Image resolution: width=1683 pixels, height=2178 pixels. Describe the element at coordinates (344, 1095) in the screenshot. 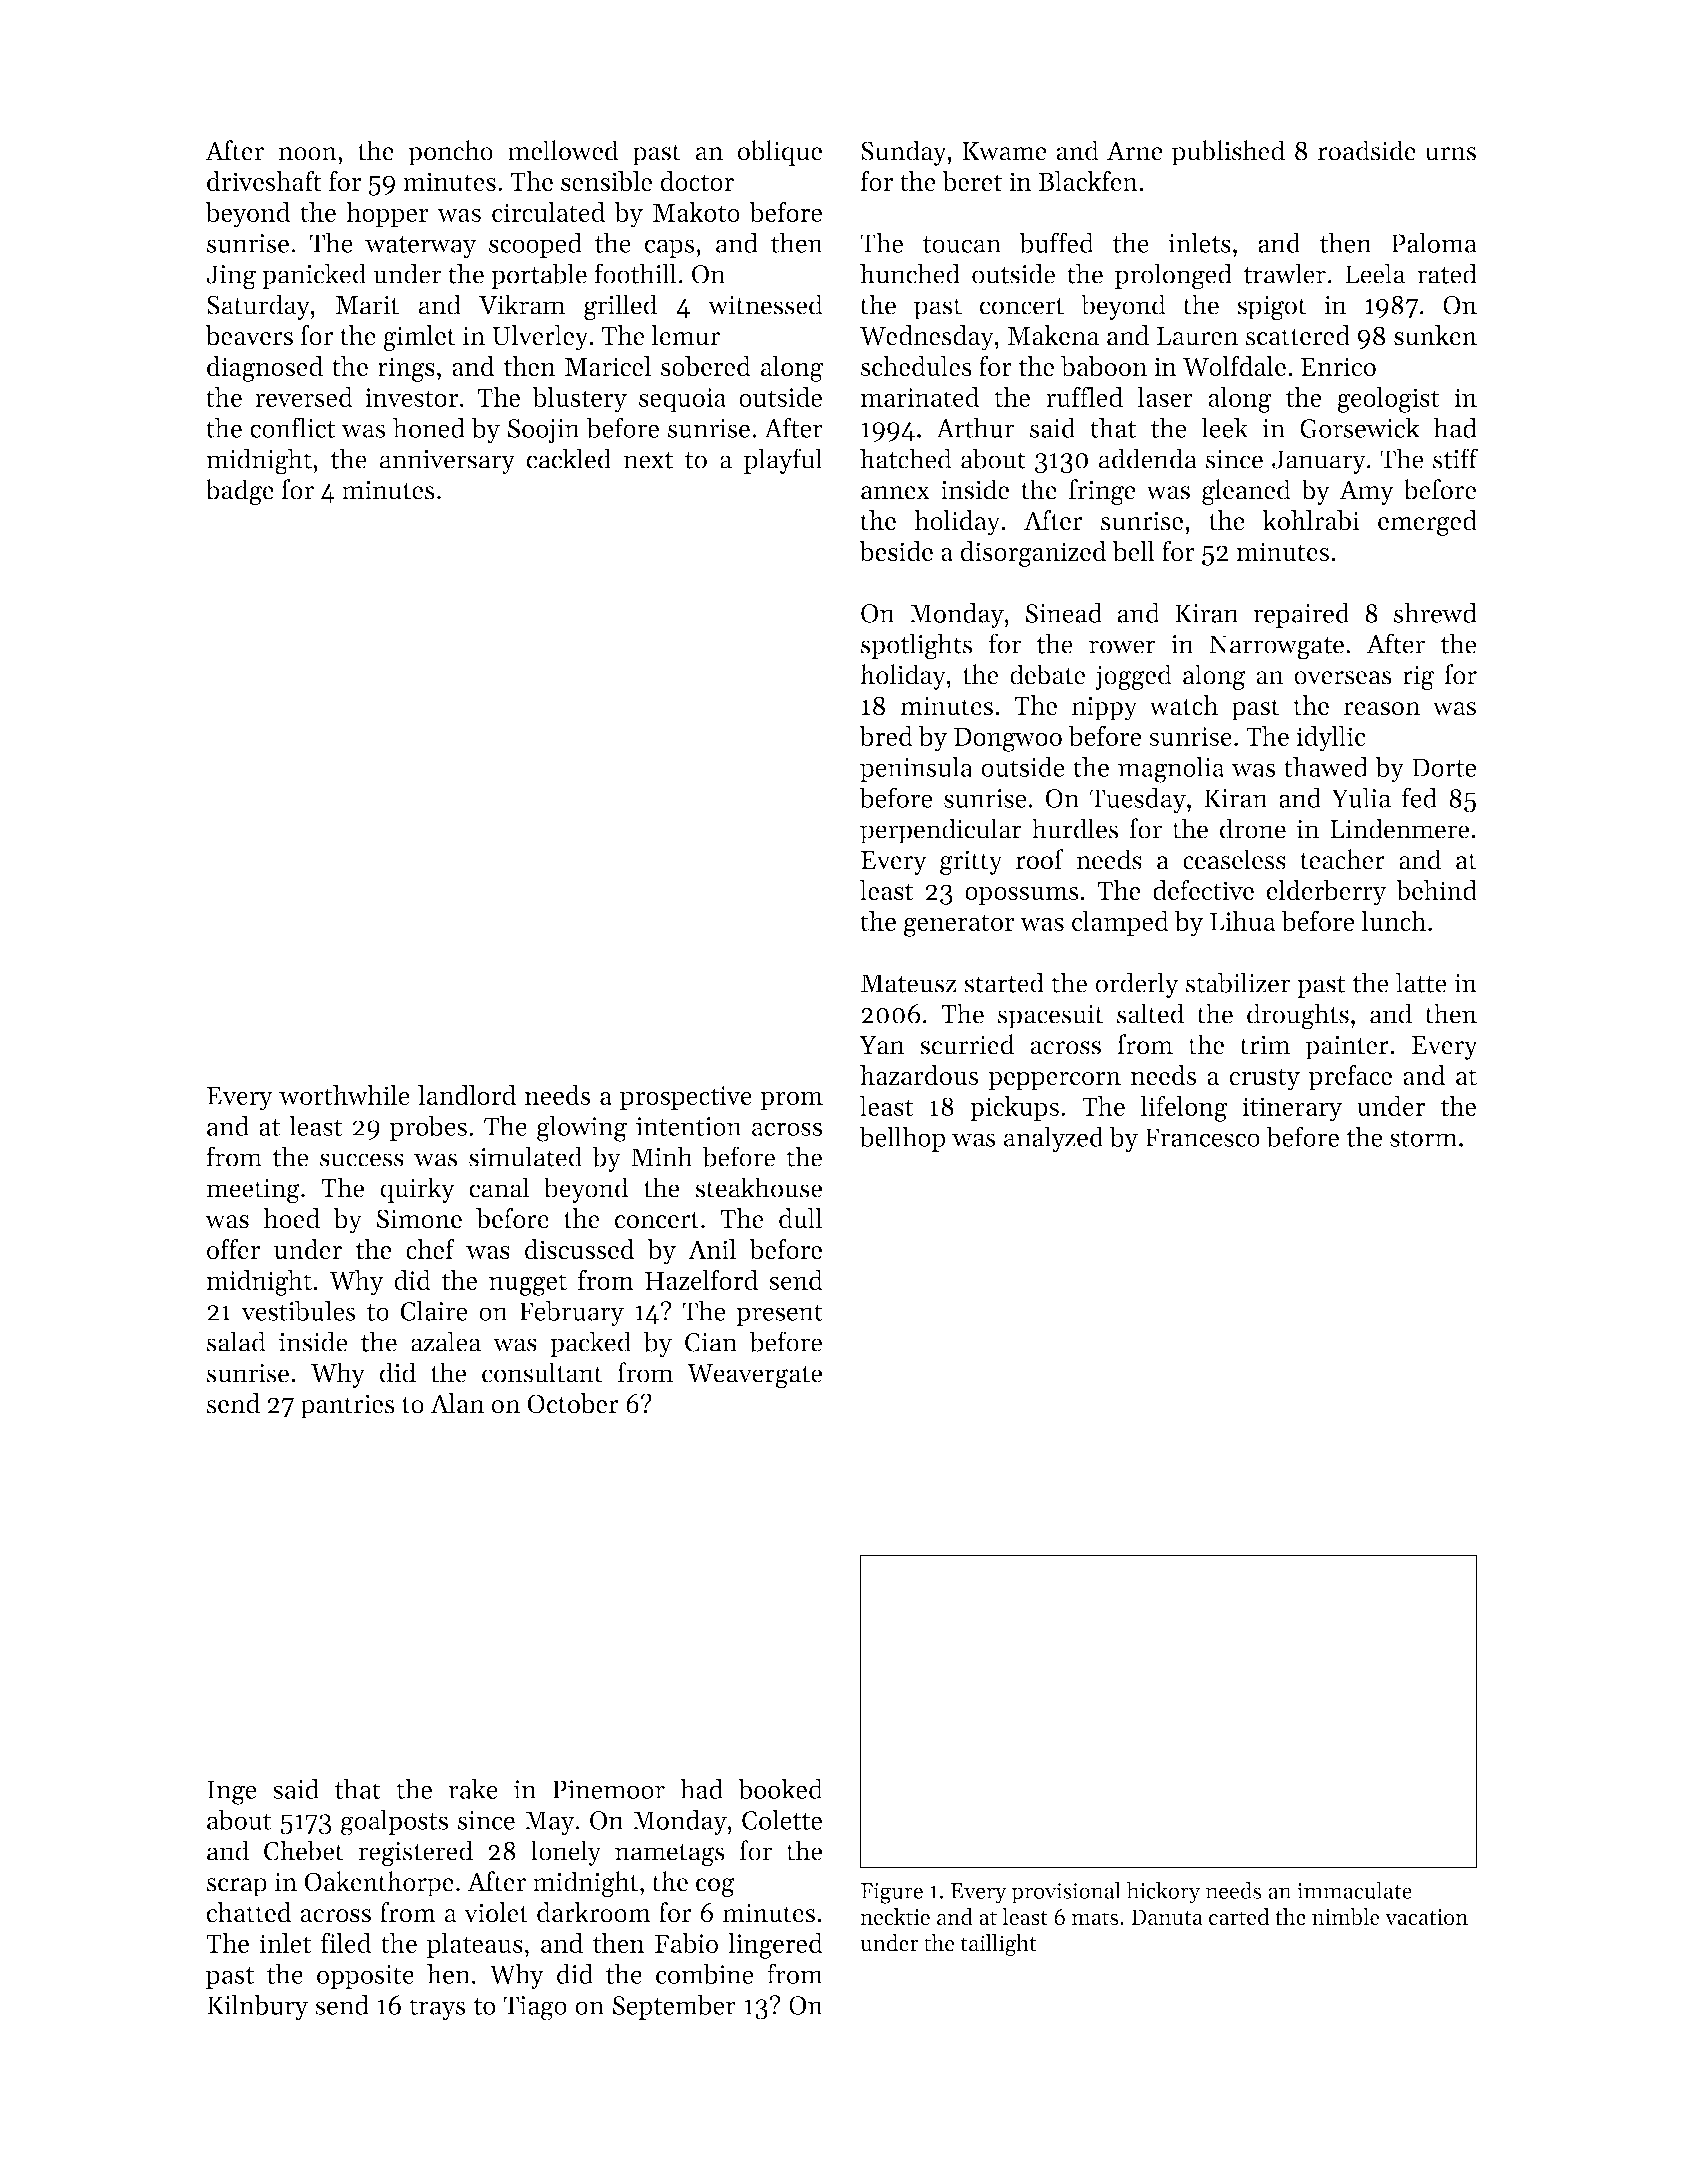

I see `worthwhile` at that location.
